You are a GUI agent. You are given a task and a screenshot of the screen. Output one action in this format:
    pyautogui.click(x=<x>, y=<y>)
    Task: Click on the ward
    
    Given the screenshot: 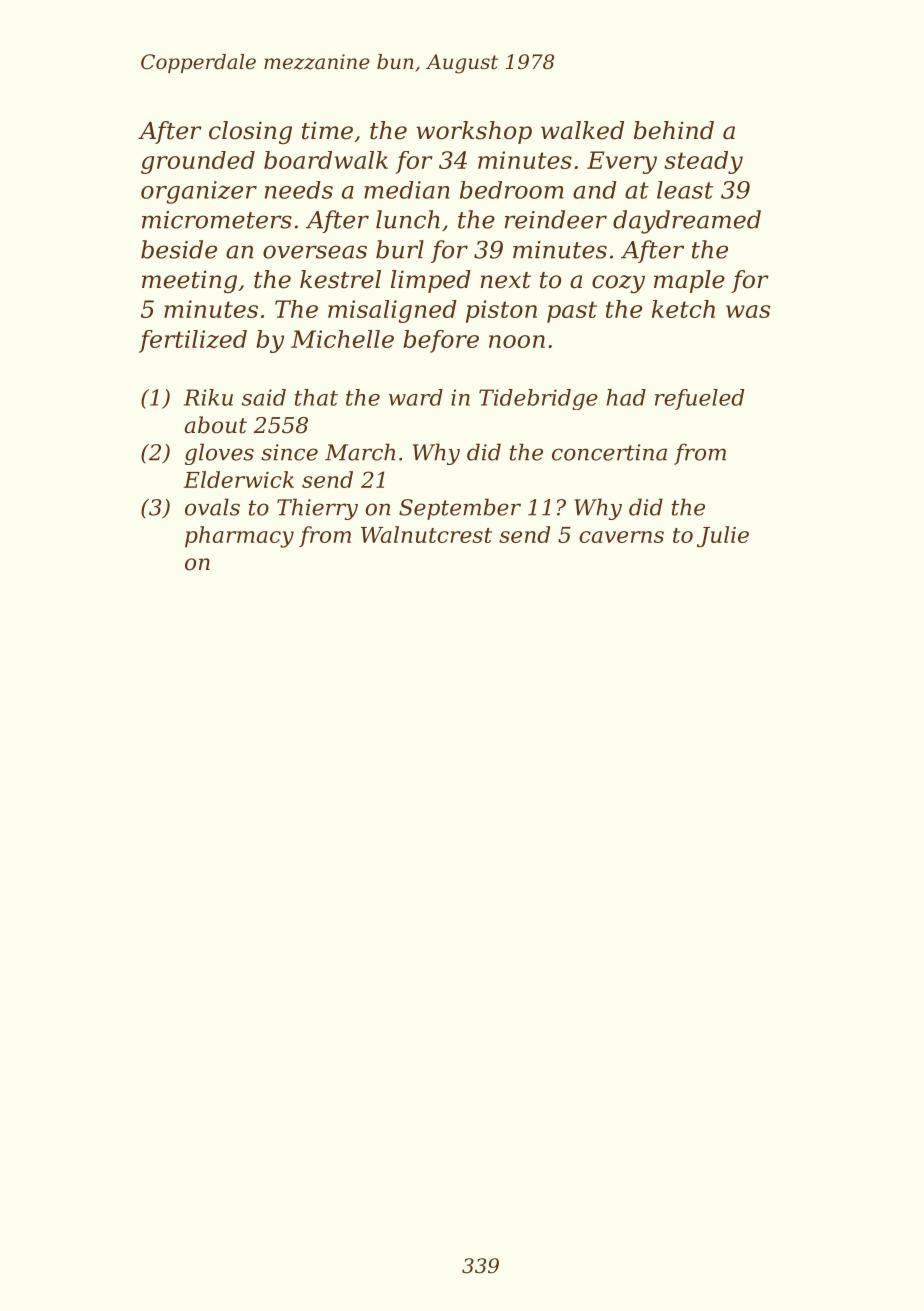 What is the action you would take?
    pyautogui.click(x=416, y=397)
